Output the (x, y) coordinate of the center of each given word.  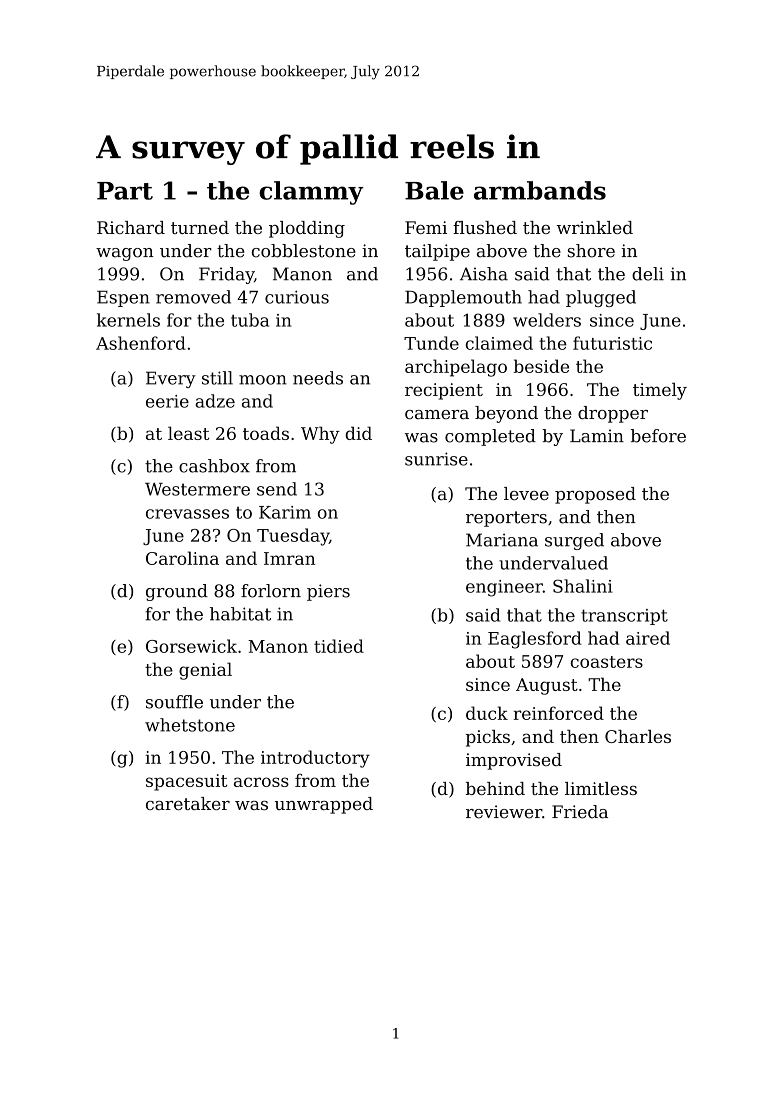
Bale (434, 190)
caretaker (188, 803)
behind (495, 788)
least (188, 433)
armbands (540, 190)
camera (437, 415)
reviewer (504, 812)
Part (125, 191)
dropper (613, 414)
